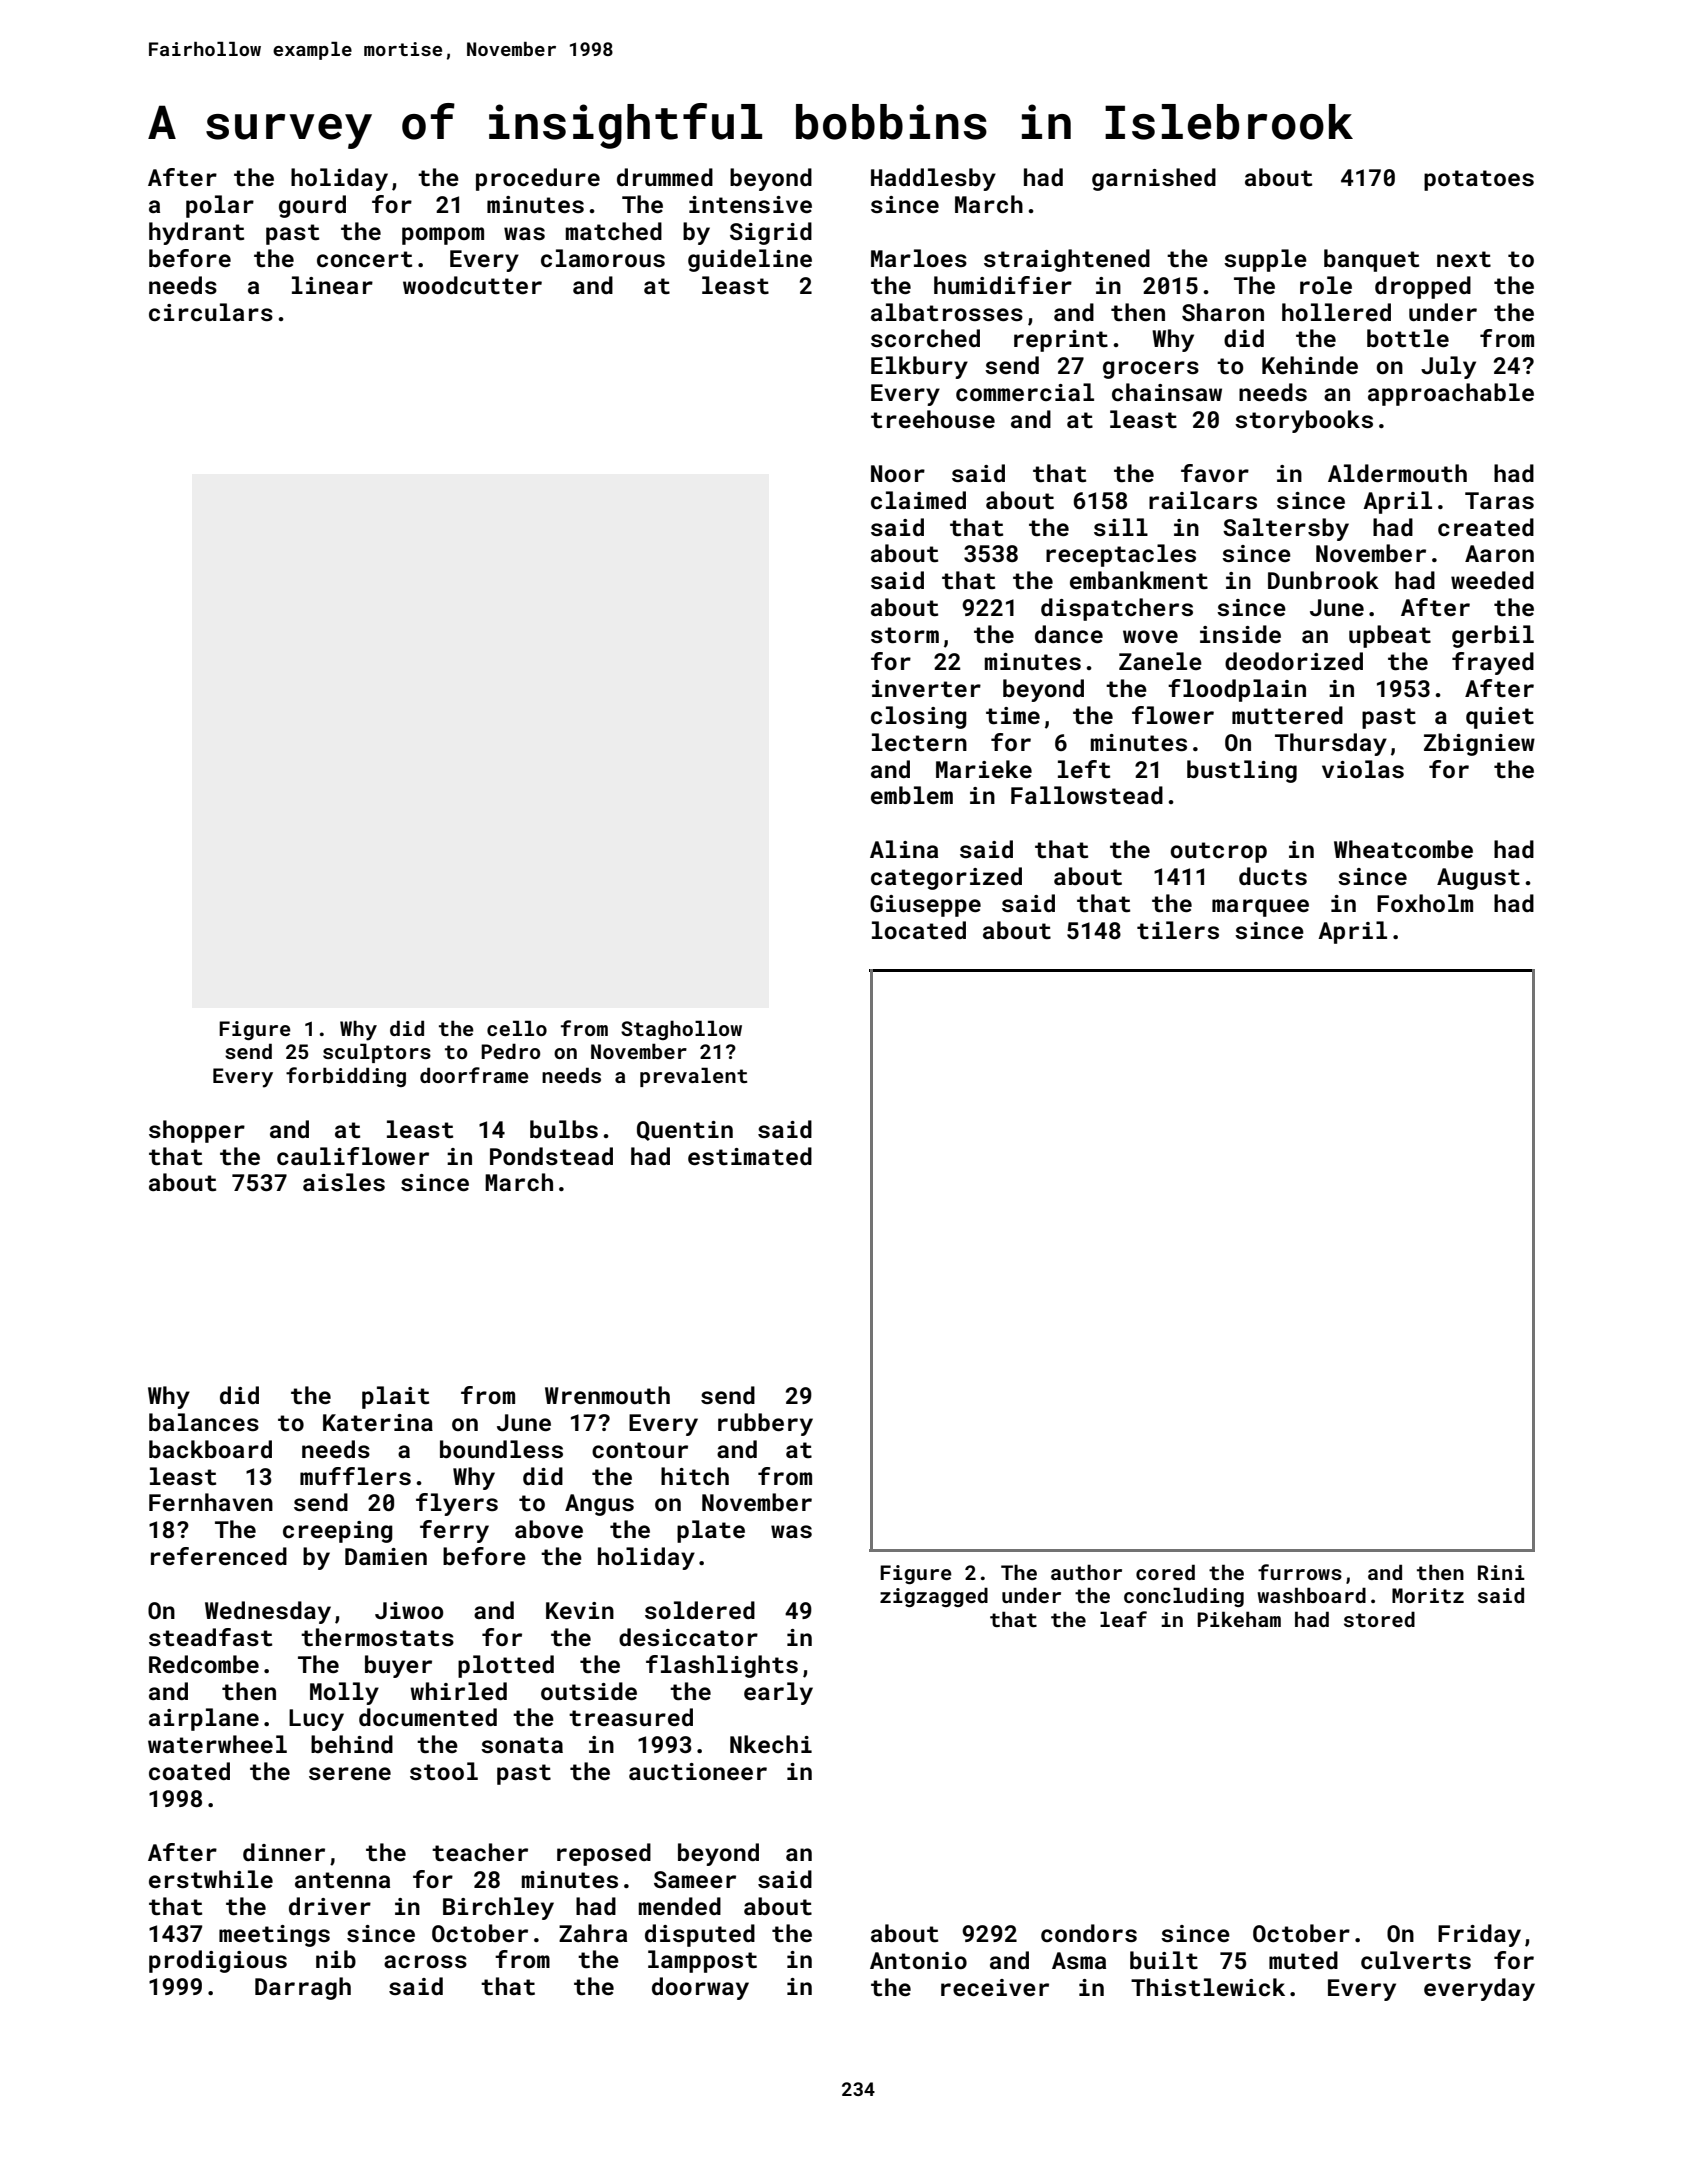 The height and width of the document is (2178, 1683). What do you see at coordinates (220, 206) in the document?
I see `polar` at bounding box center [220, 206].
